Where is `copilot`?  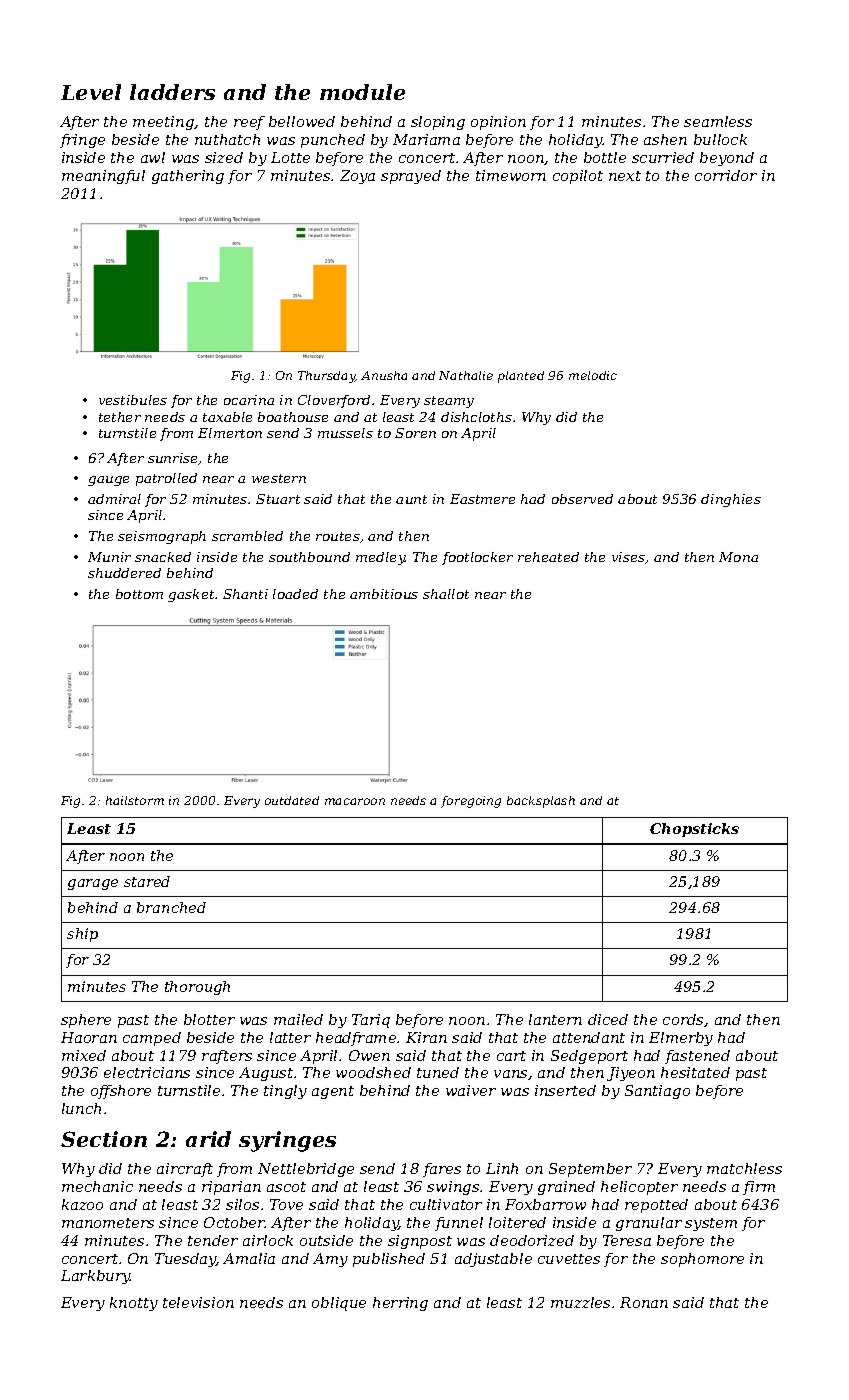 copilot is located at coordinates (578, 177).
